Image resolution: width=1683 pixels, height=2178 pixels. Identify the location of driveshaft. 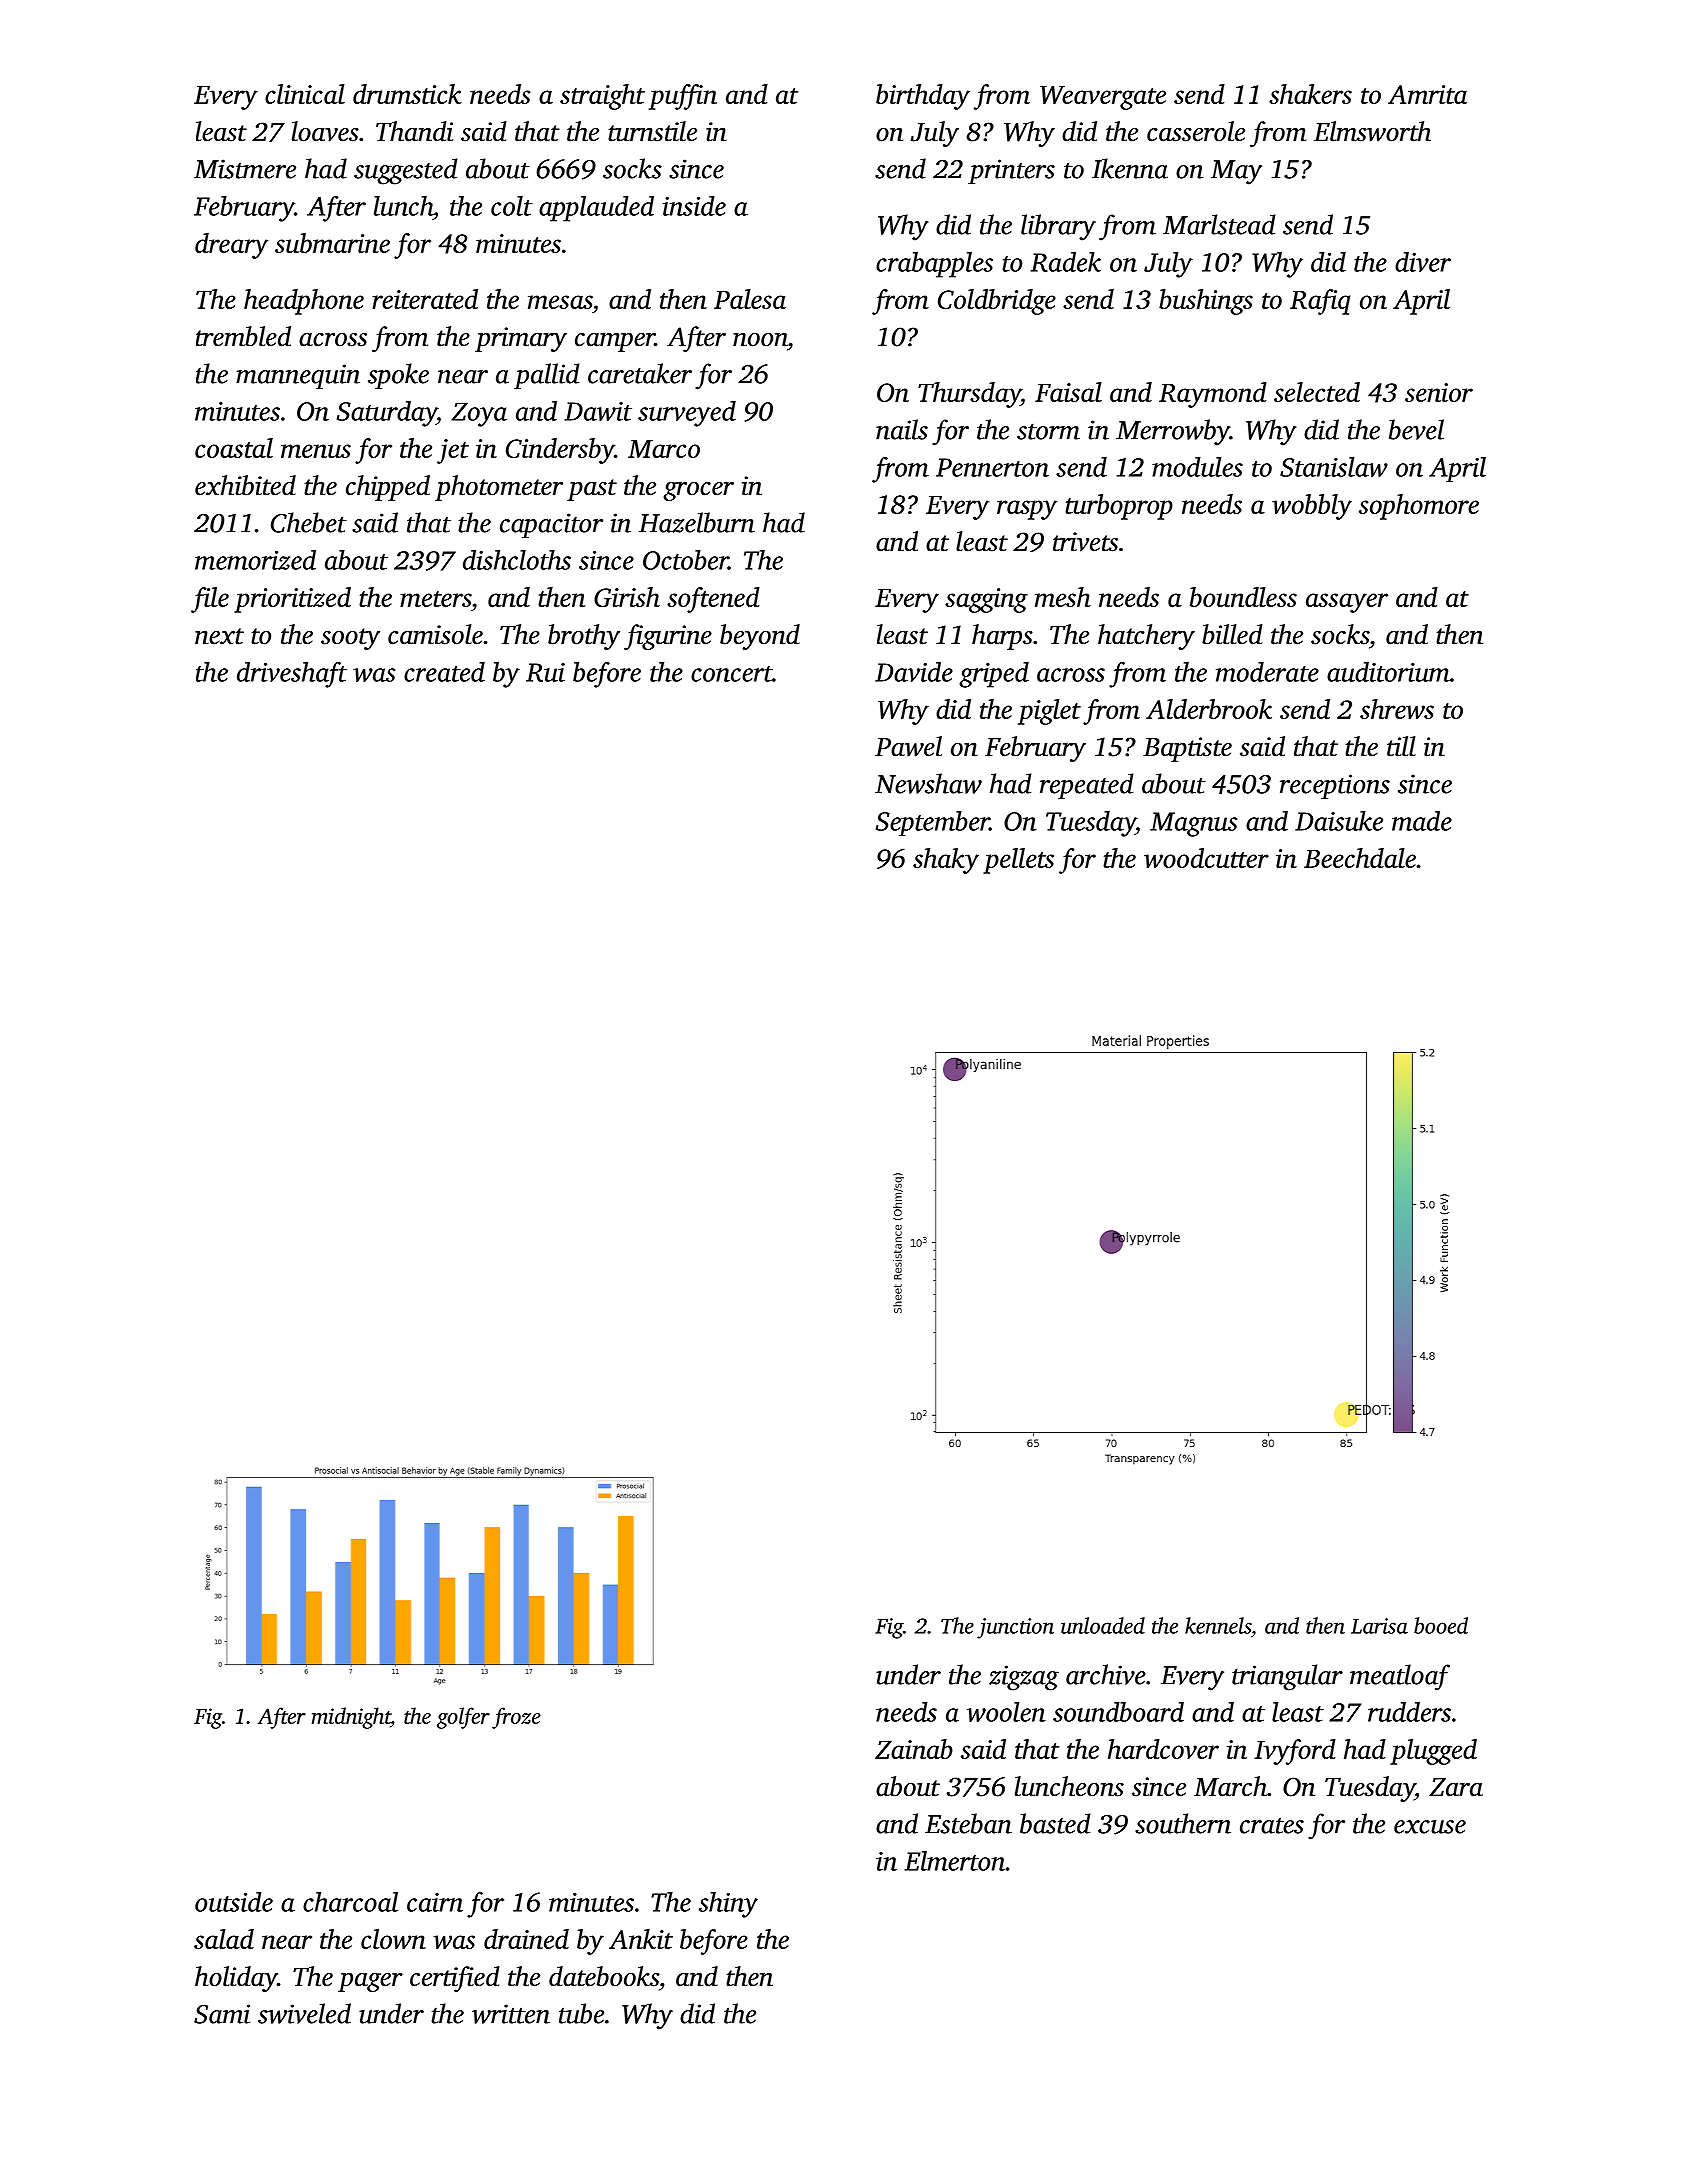
(292, 675).
